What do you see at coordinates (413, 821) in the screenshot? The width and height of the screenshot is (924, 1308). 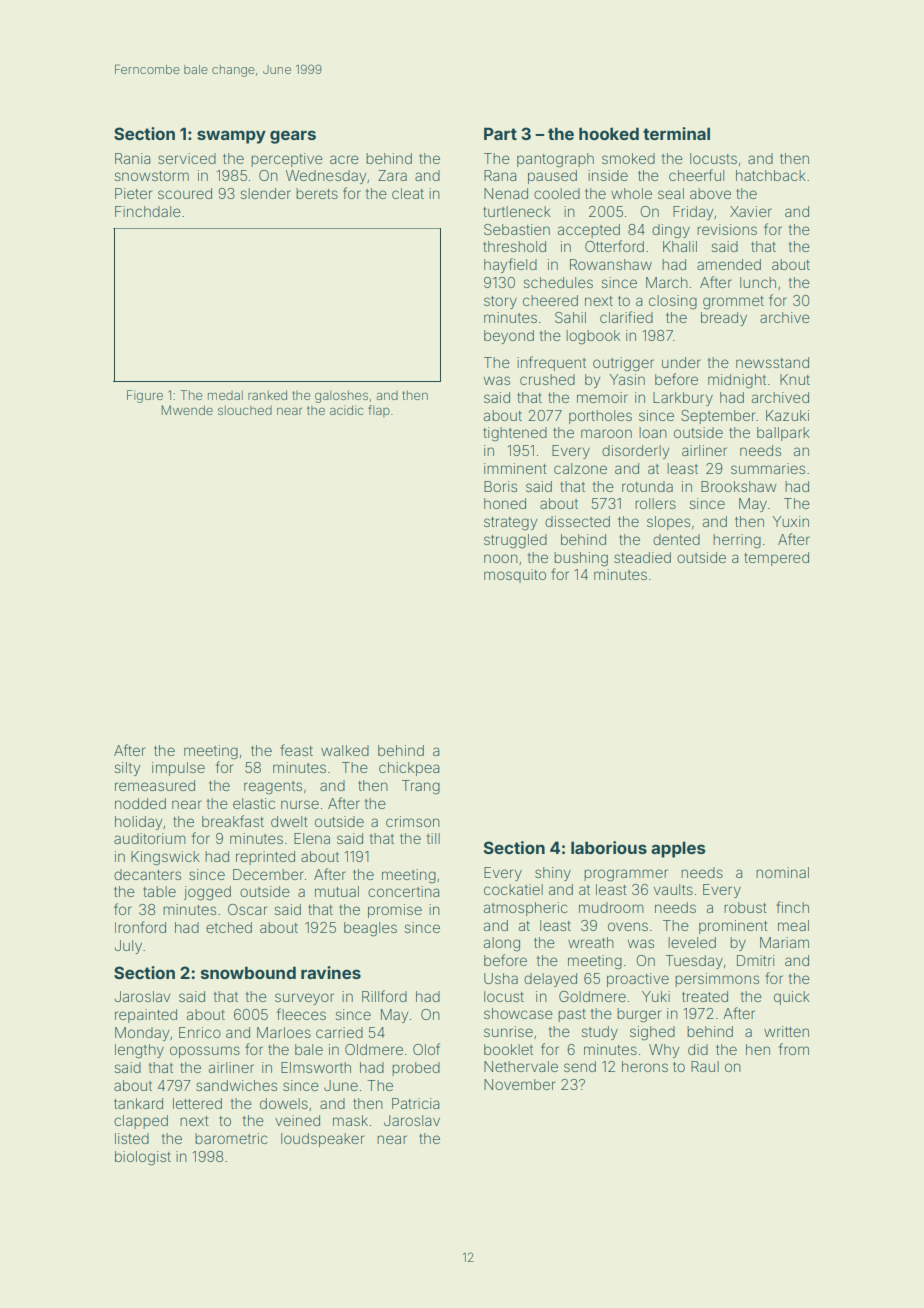 I see `crimson` at bounding box center [413, 821].
